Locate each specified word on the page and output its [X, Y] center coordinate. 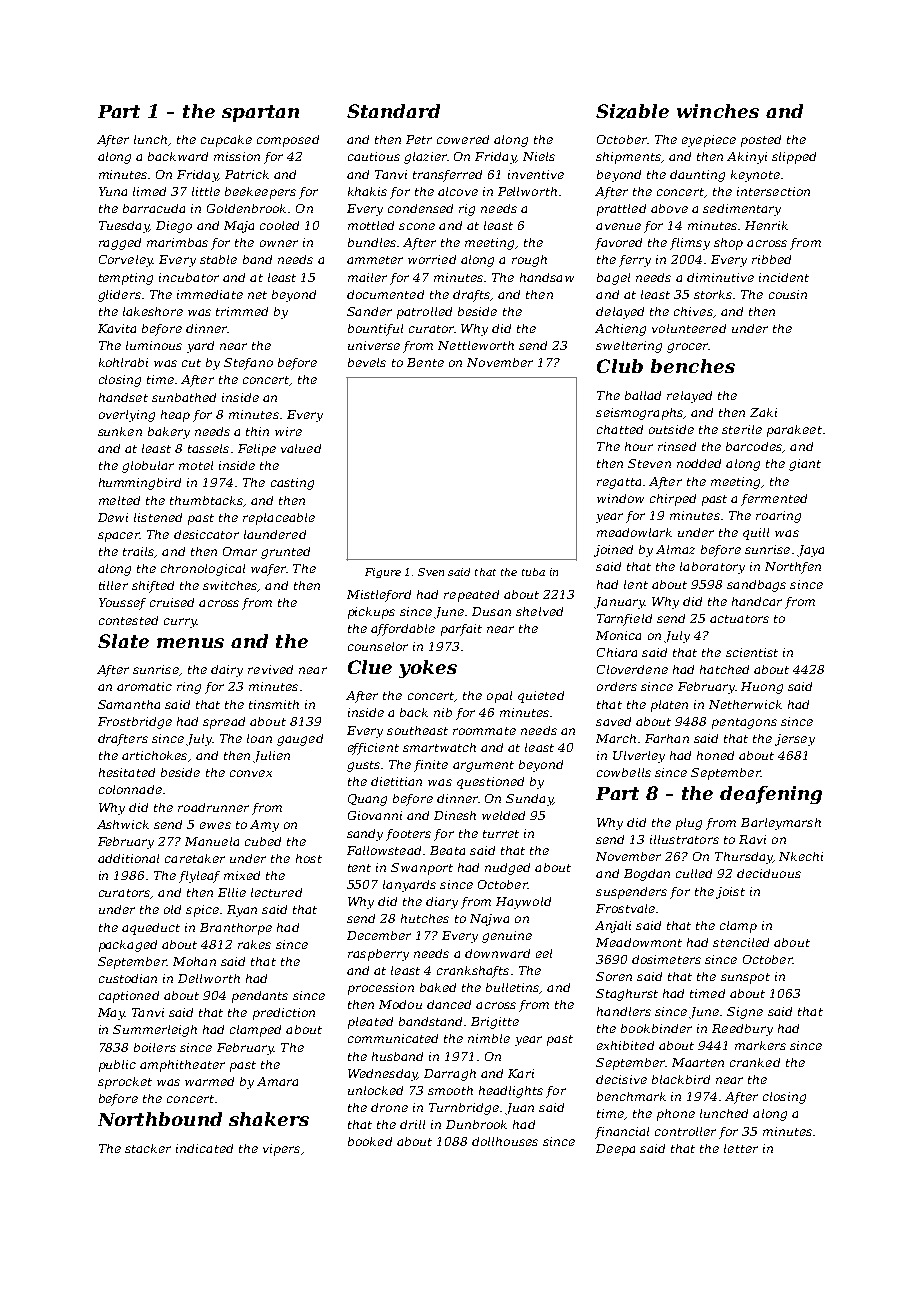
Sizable [632, 111]
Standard [393, 111]
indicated [204, 1148]
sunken [120, 431]
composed [288, 141]
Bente [425, 362]
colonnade [130, 789]
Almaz [675, 549]
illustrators [684, 839]
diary [442, 903]
